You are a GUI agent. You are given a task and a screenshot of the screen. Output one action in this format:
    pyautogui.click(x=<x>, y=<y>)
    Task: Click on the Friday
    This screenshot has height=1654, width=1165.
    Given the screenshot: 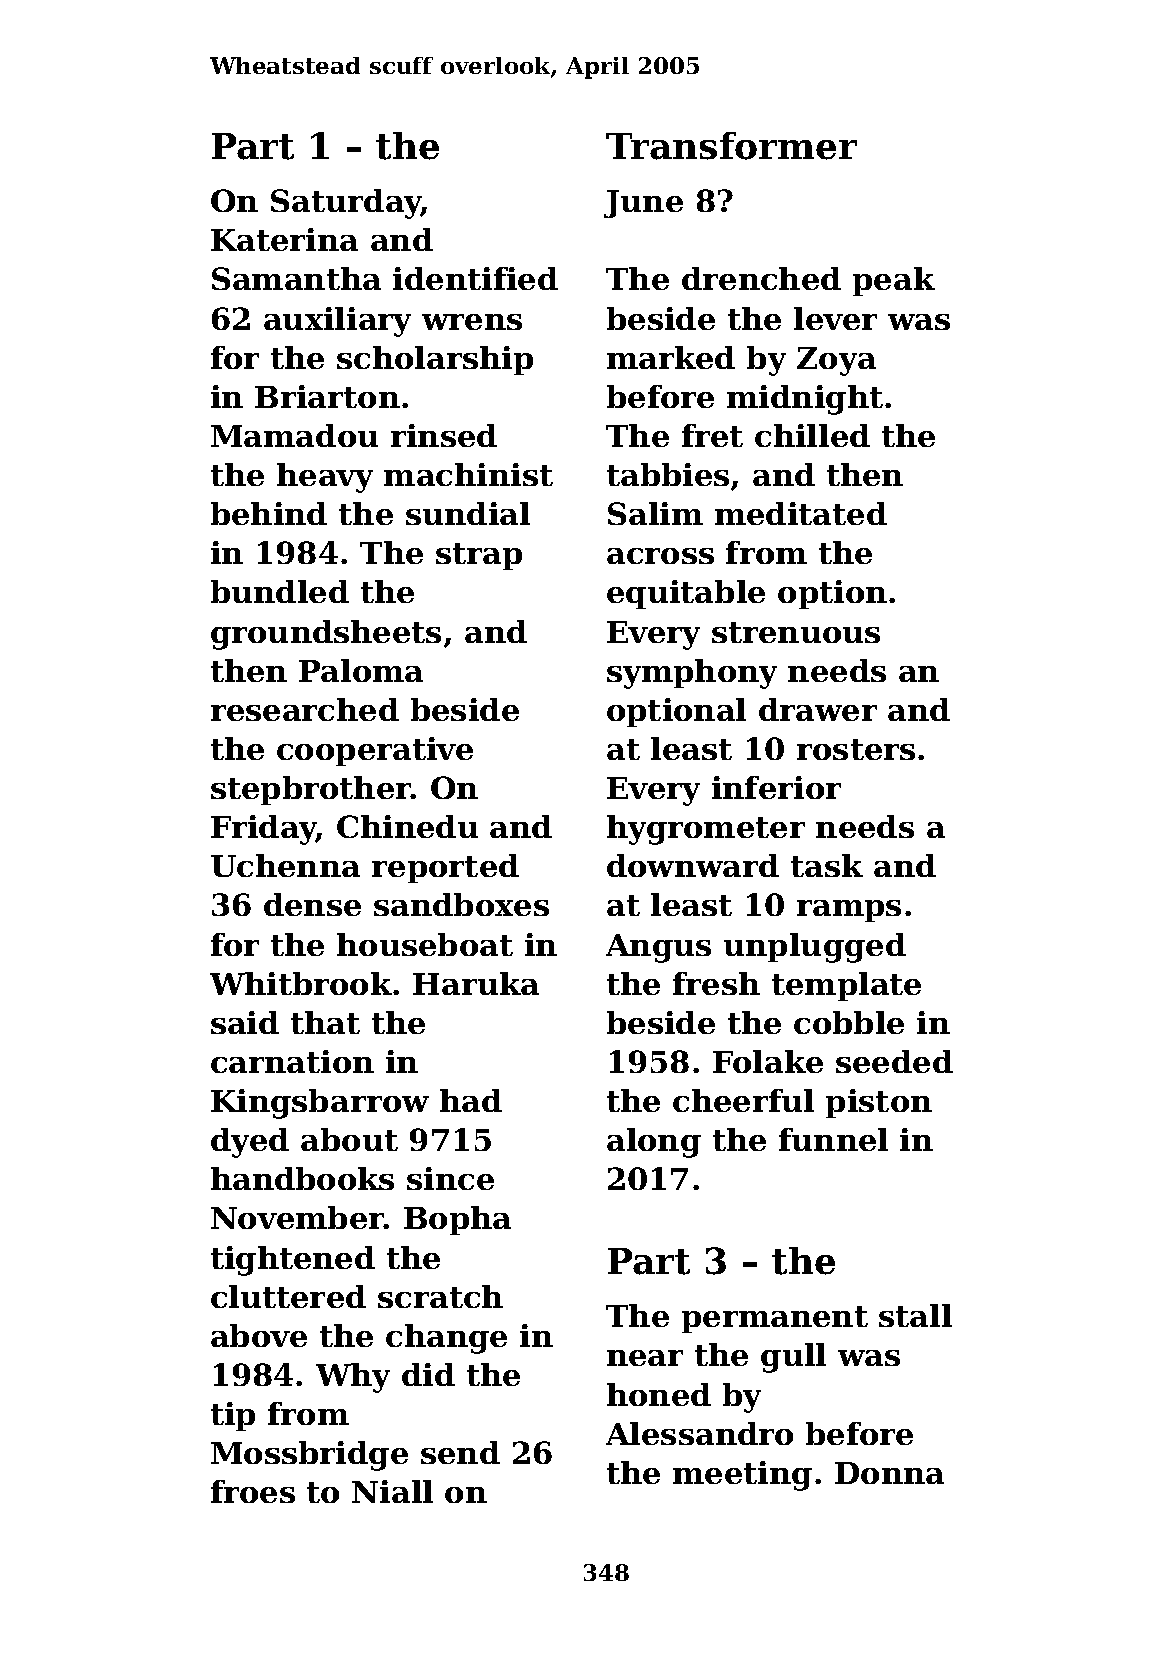 What is the action you would take?
    pyautogui.click(x=264, y=830)
